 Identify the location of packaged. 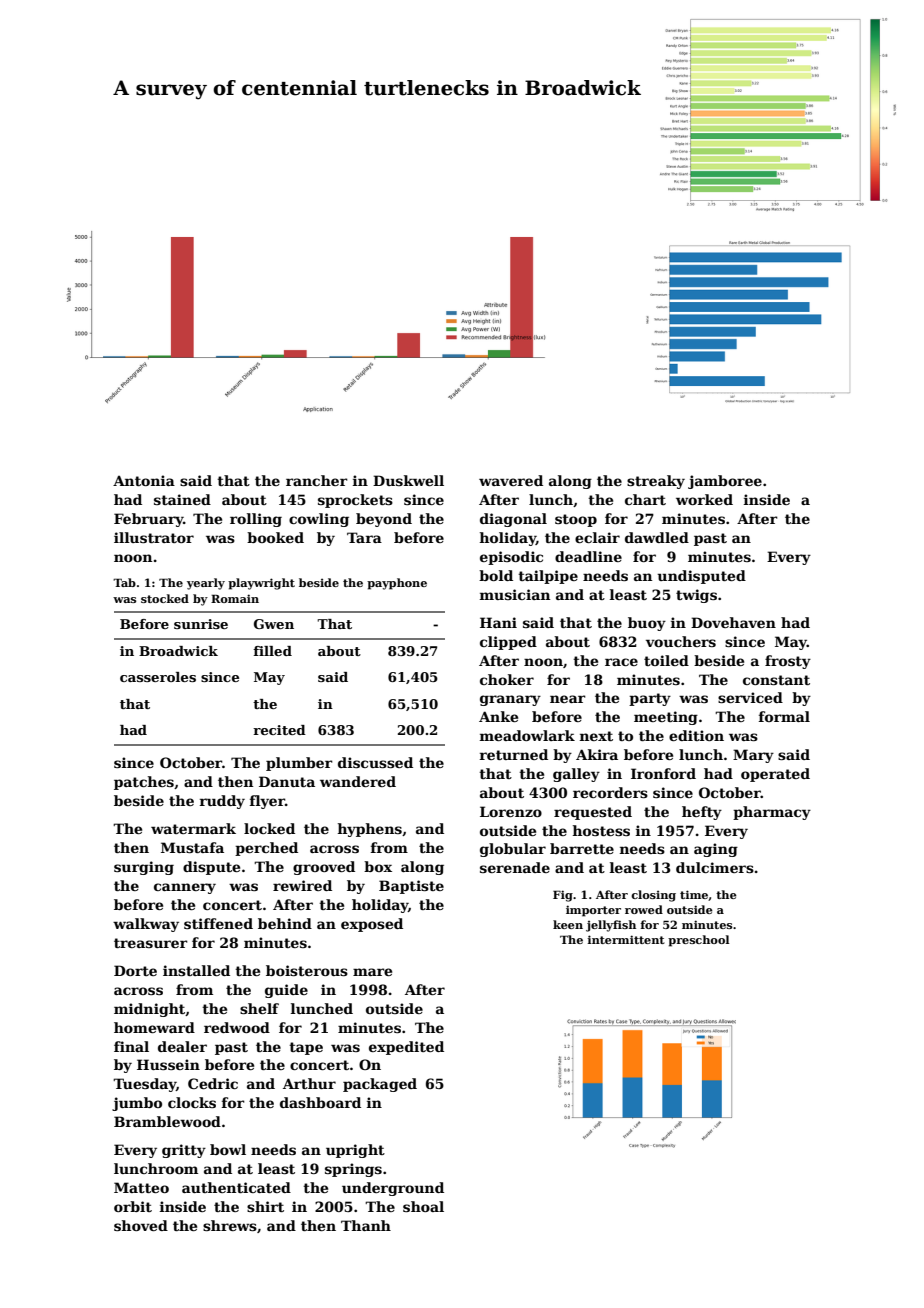
(380, 1085).
